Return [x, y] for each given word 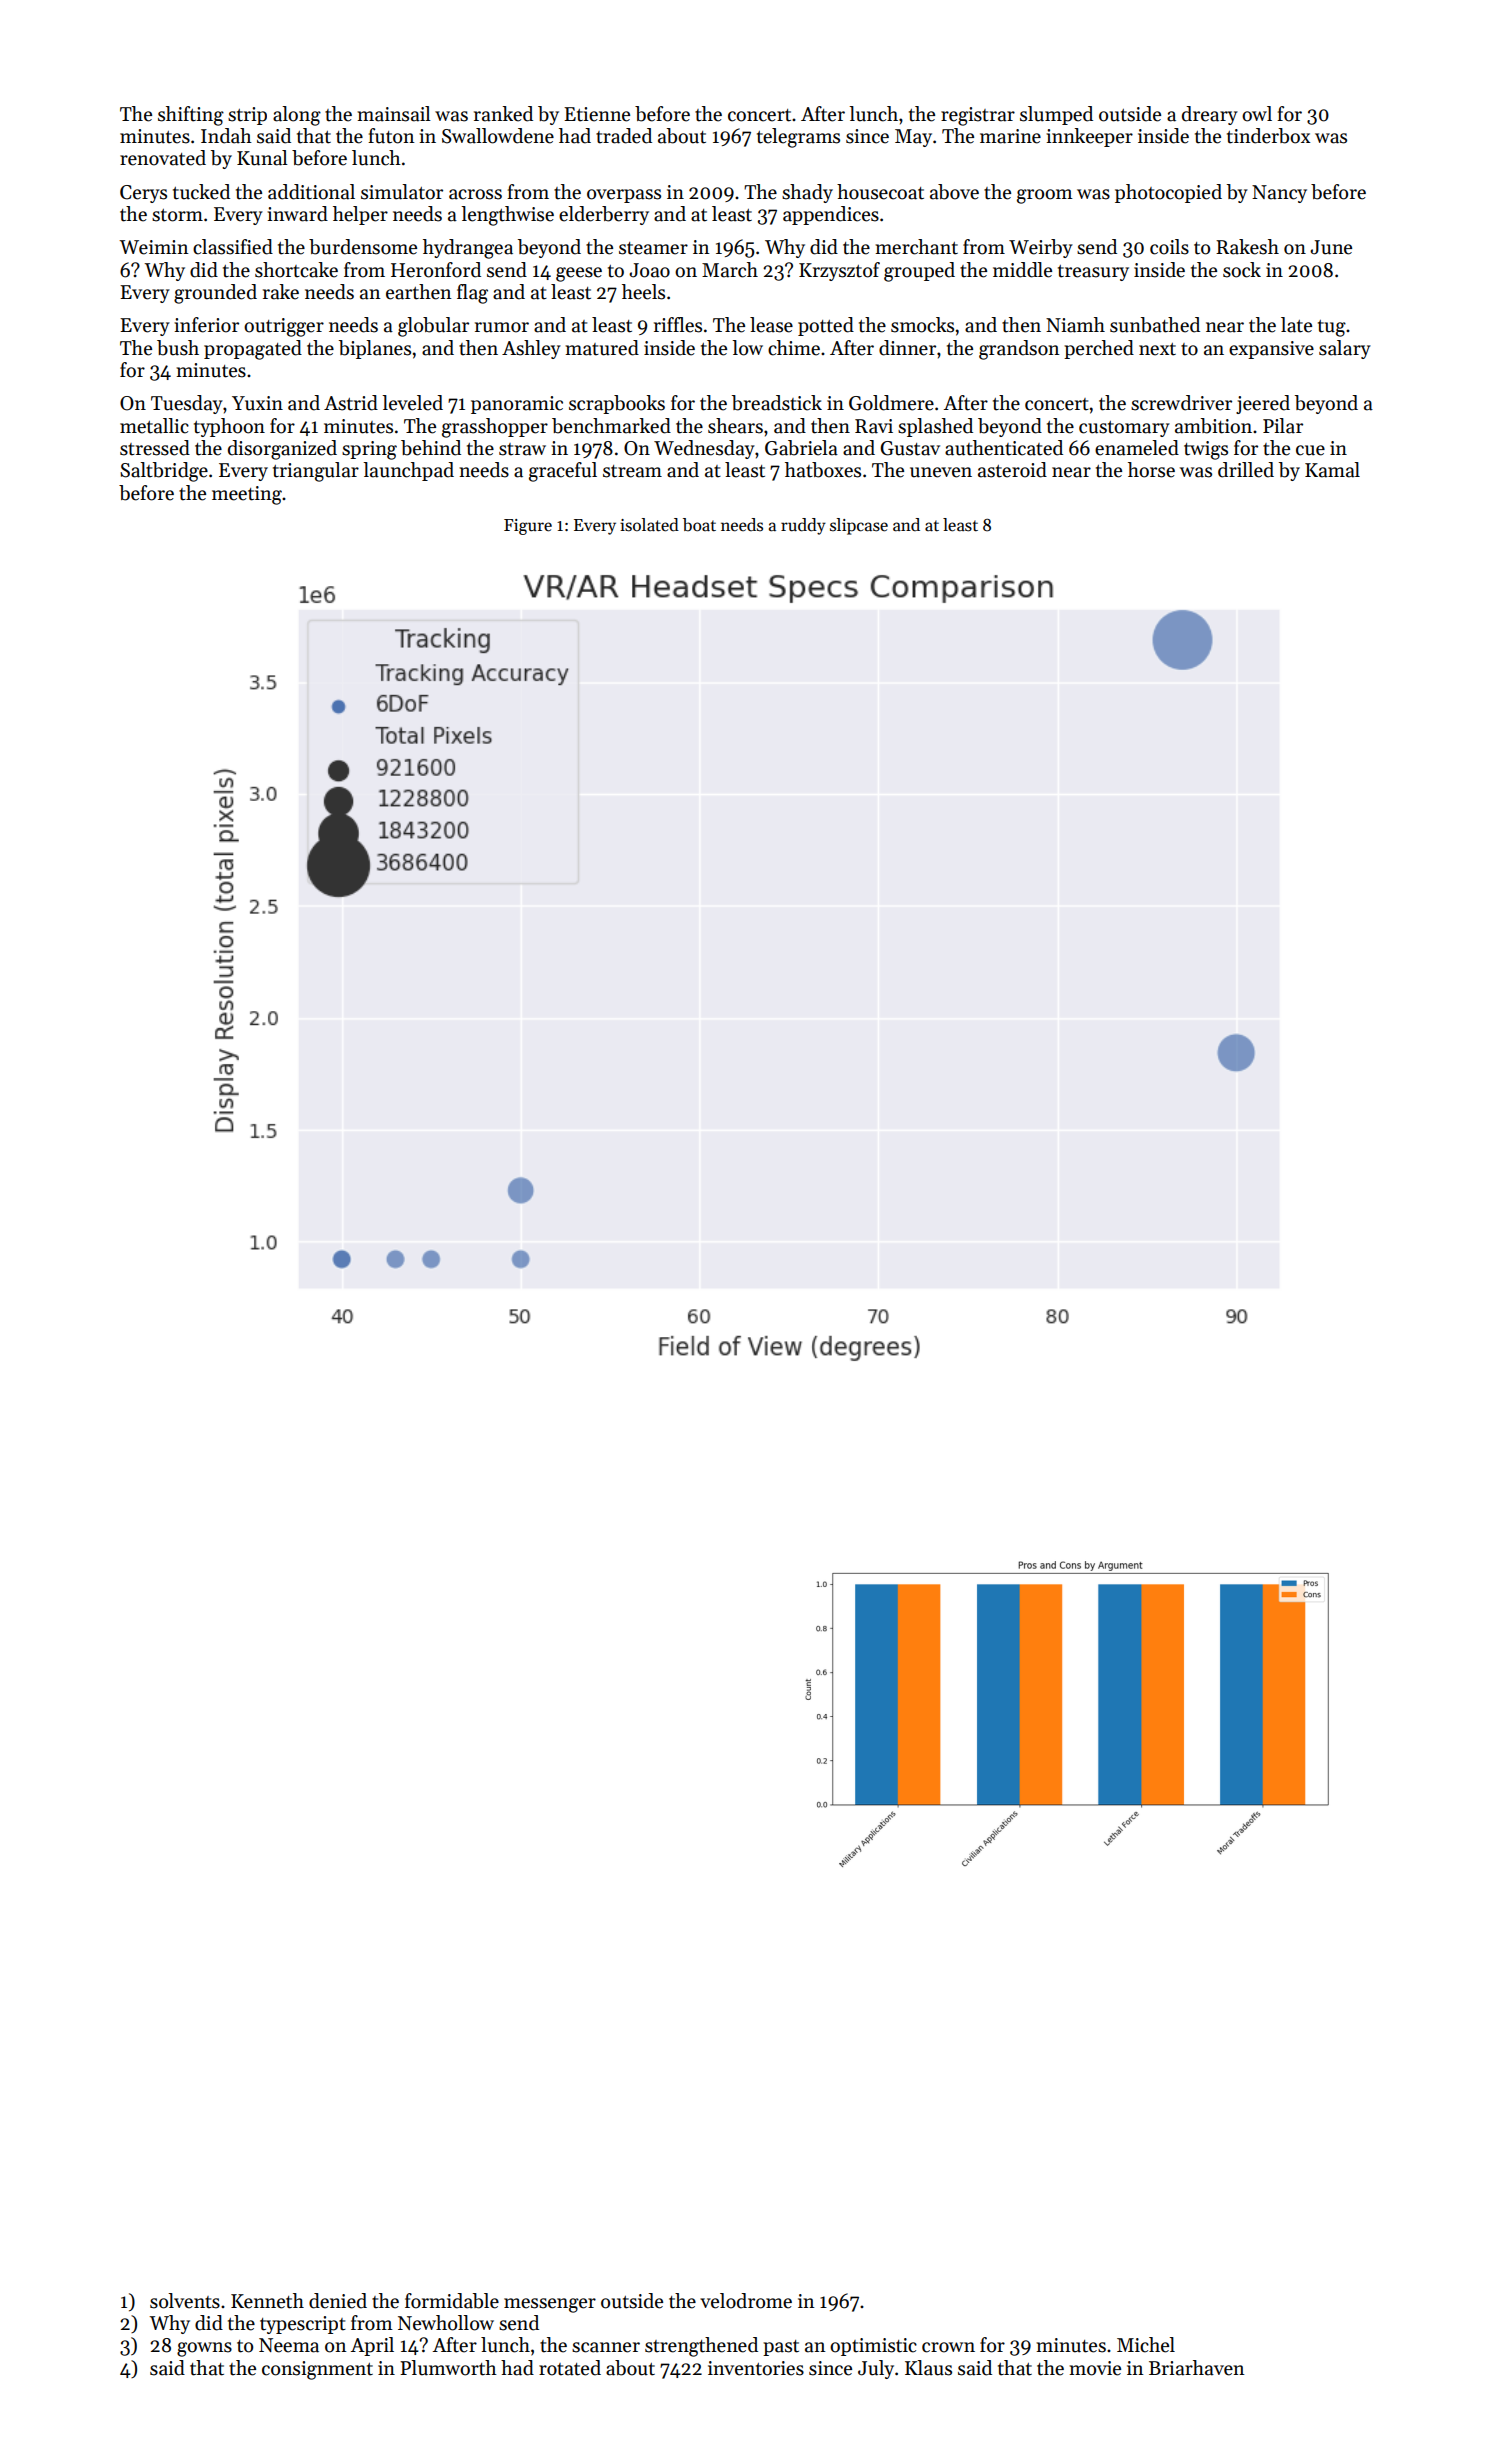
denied [338, 2301]
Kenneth [267, 2301]
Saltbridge [164, 472]
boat [699, 525]
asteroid [1012, 470]
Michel [1146, 2345]
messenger [550, 2305]
